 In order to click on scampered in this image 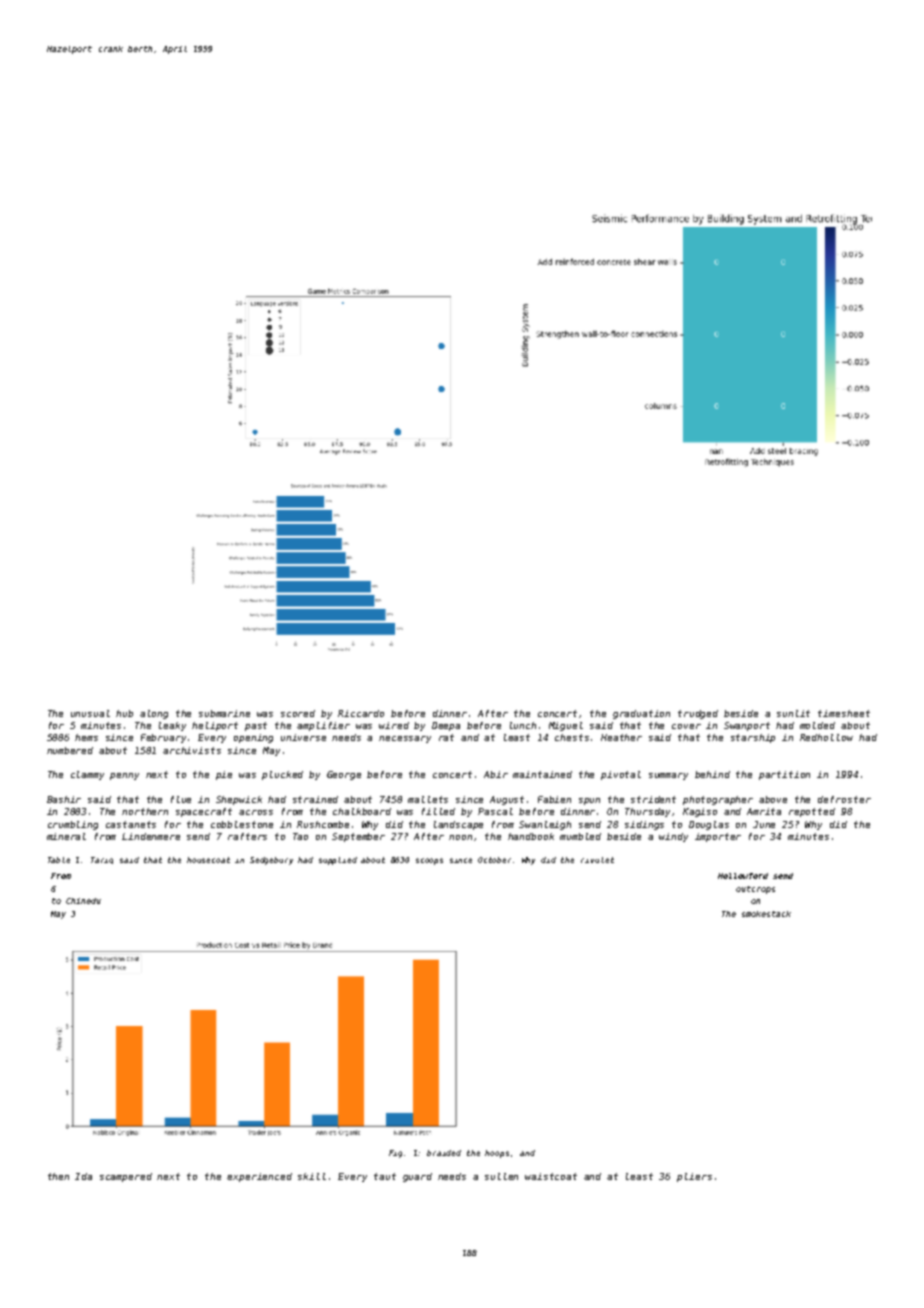, I will do `click(126, 1177)`.
